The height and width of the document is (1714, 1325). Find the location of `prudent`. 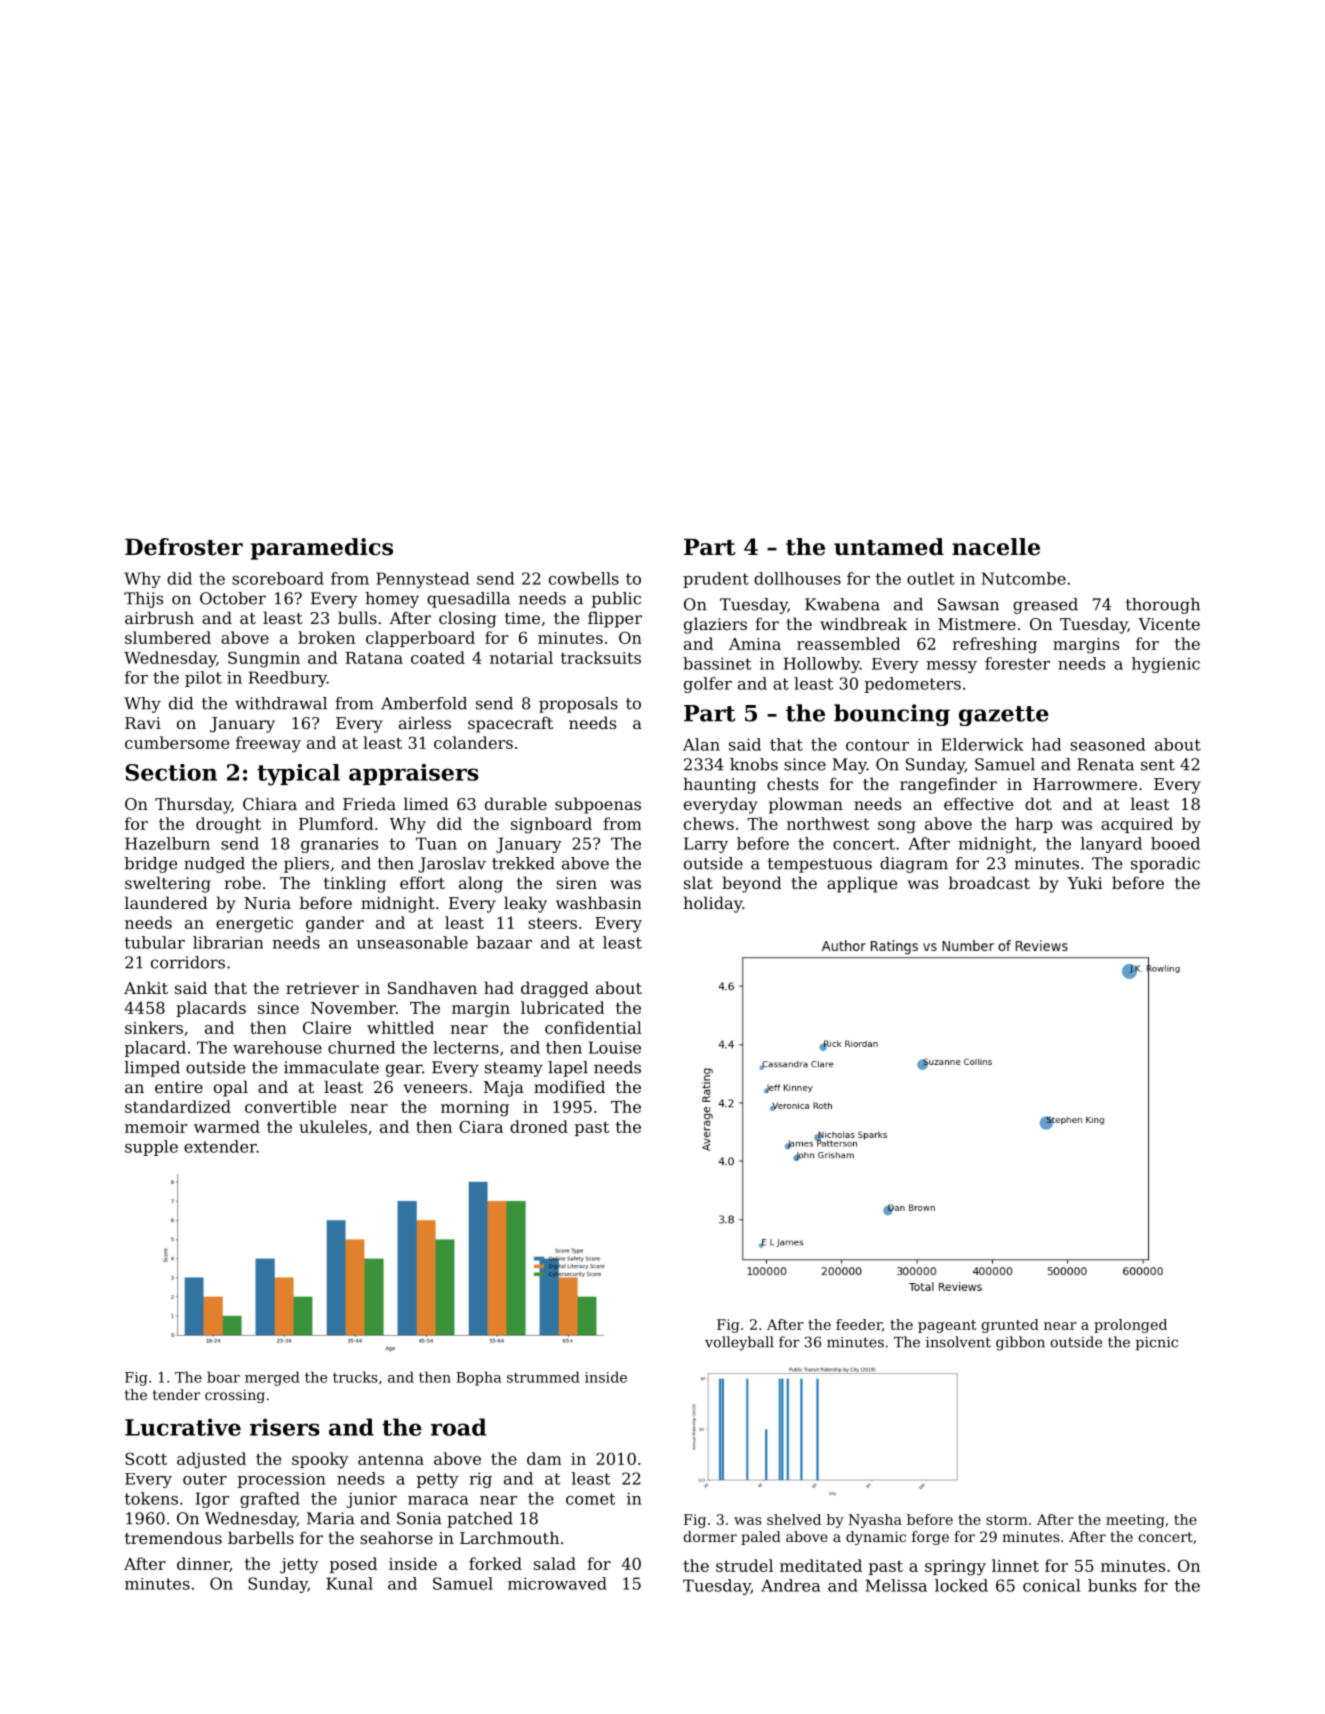

prudent is located at coordinates (716, 580).
